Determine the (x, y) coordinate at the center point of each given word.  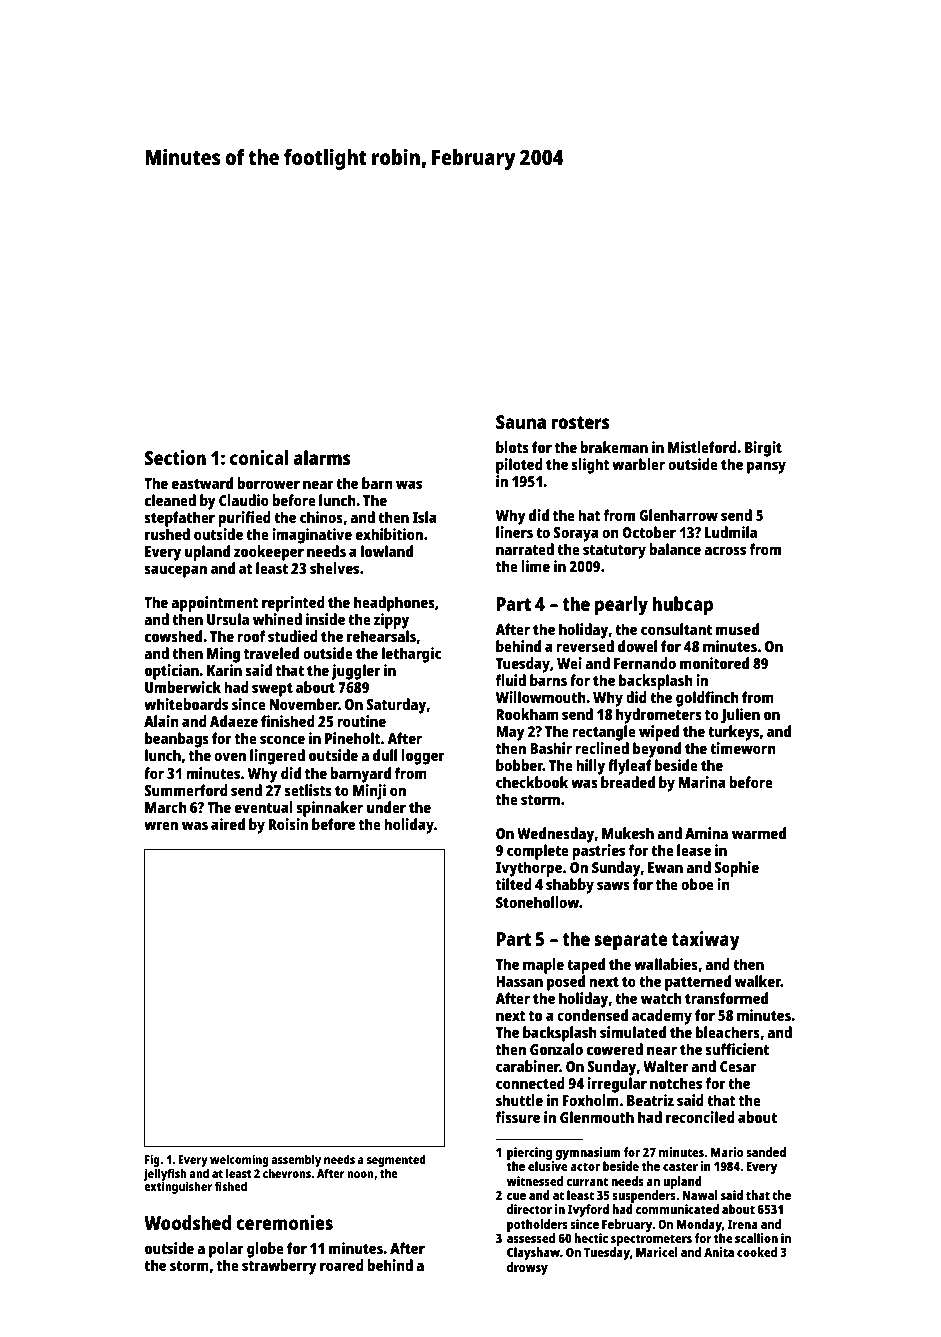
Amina (706, 833)
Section (175, 457)
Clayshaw (533, 1253)
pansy (766, 467)
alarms (322, 457)
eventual (264, 807)
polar (226, 1250)
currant (587, 1181)
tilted (514, 884)
